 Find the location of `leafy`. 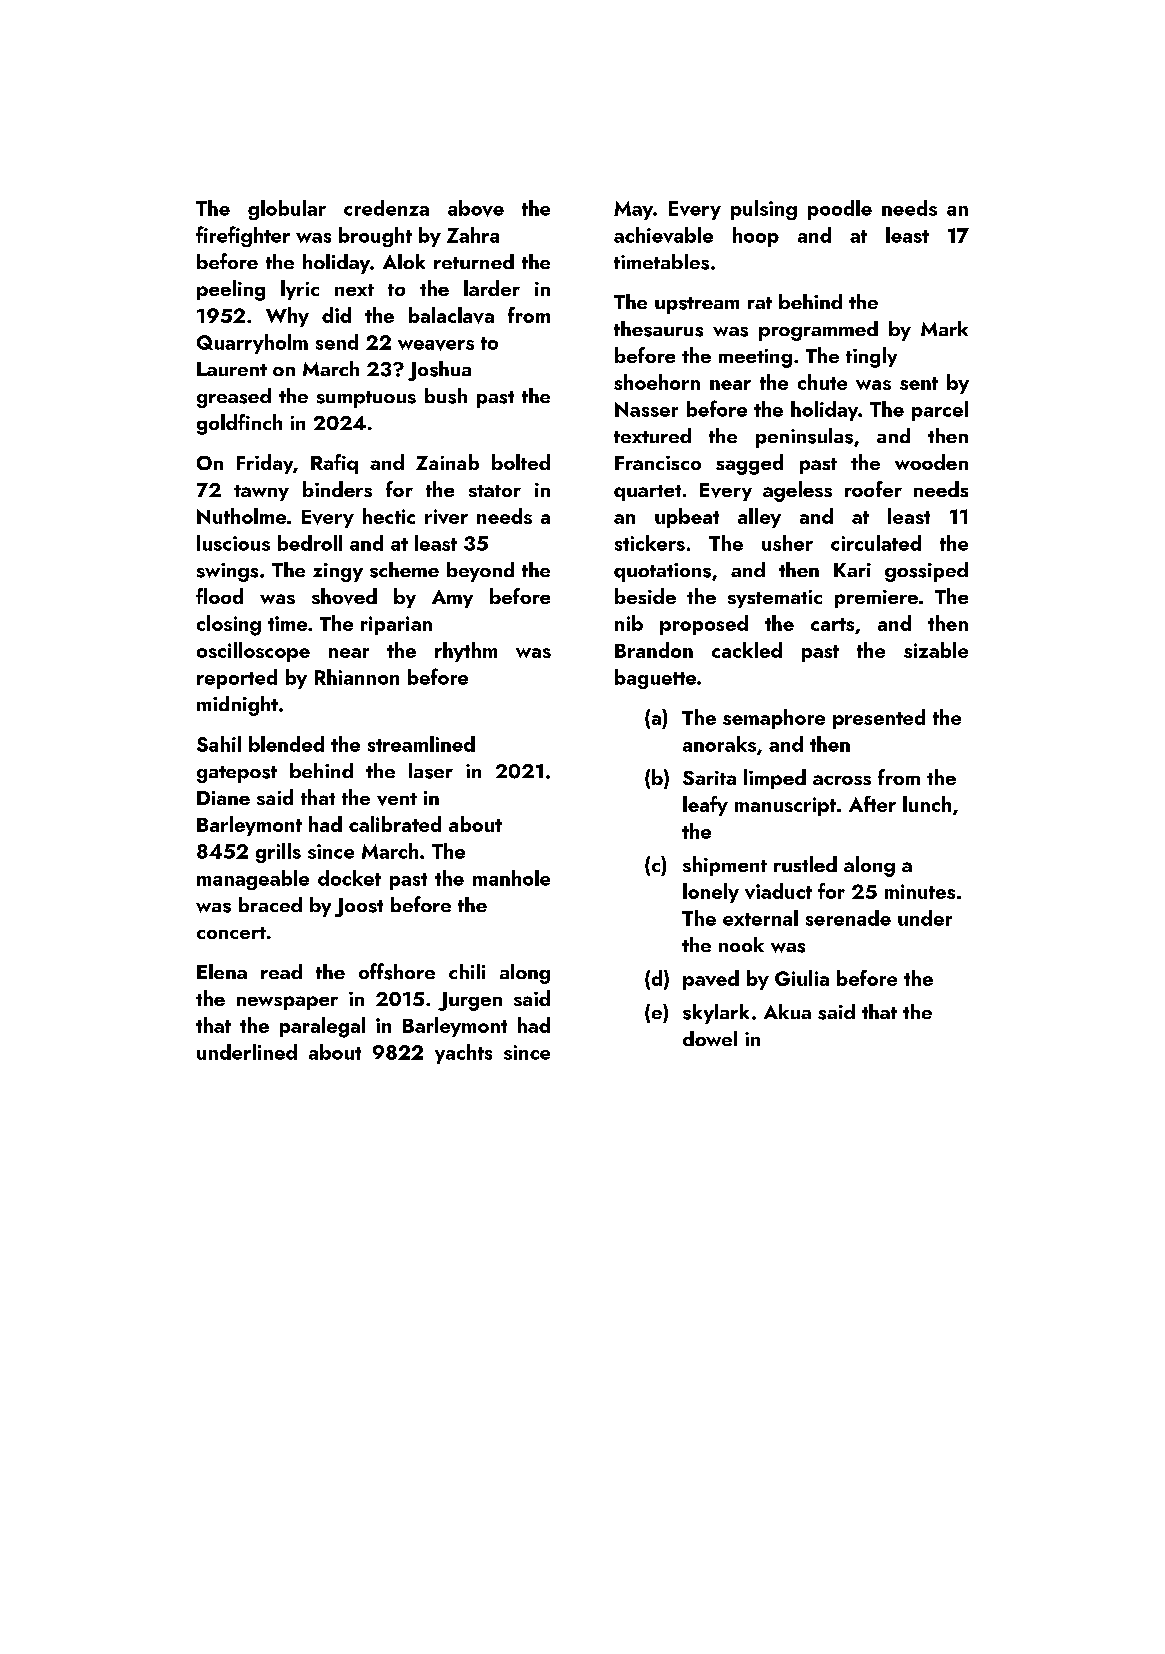

leafy is located at coordinates (705, 806).
